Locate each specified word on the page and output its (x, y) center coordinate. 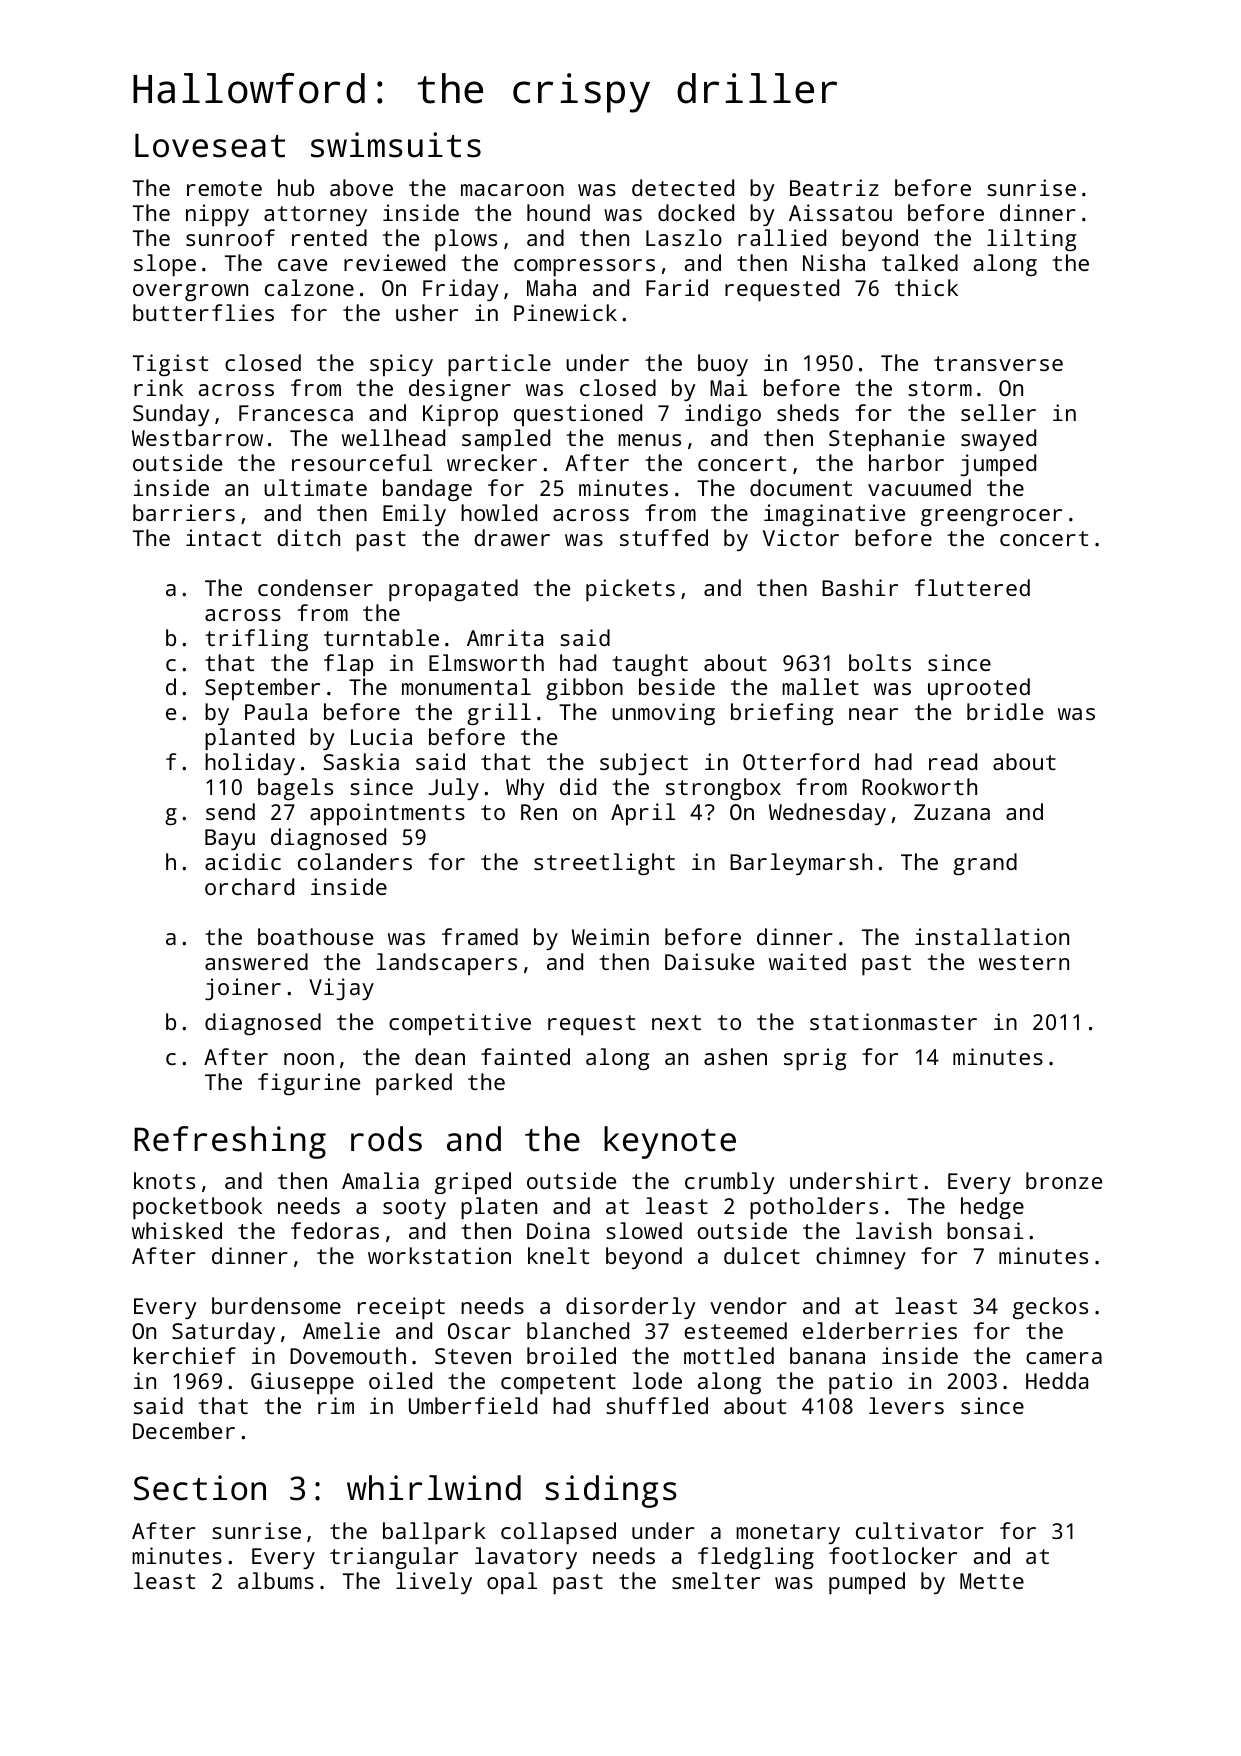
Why (525, 789)
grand (985, 864)
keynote (670, 1142)
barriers (184, 512)
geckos (1050, 1308)
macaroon (512, 190)
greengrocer (991, 517)
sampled (506, 440)
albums (276, 1580)
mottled (729, 1355)
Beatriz (834, 187)
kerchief (185, 1355)
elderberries (880, 1330)
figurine (309, 1084)
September (262, 689)
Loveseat (210, 145)
